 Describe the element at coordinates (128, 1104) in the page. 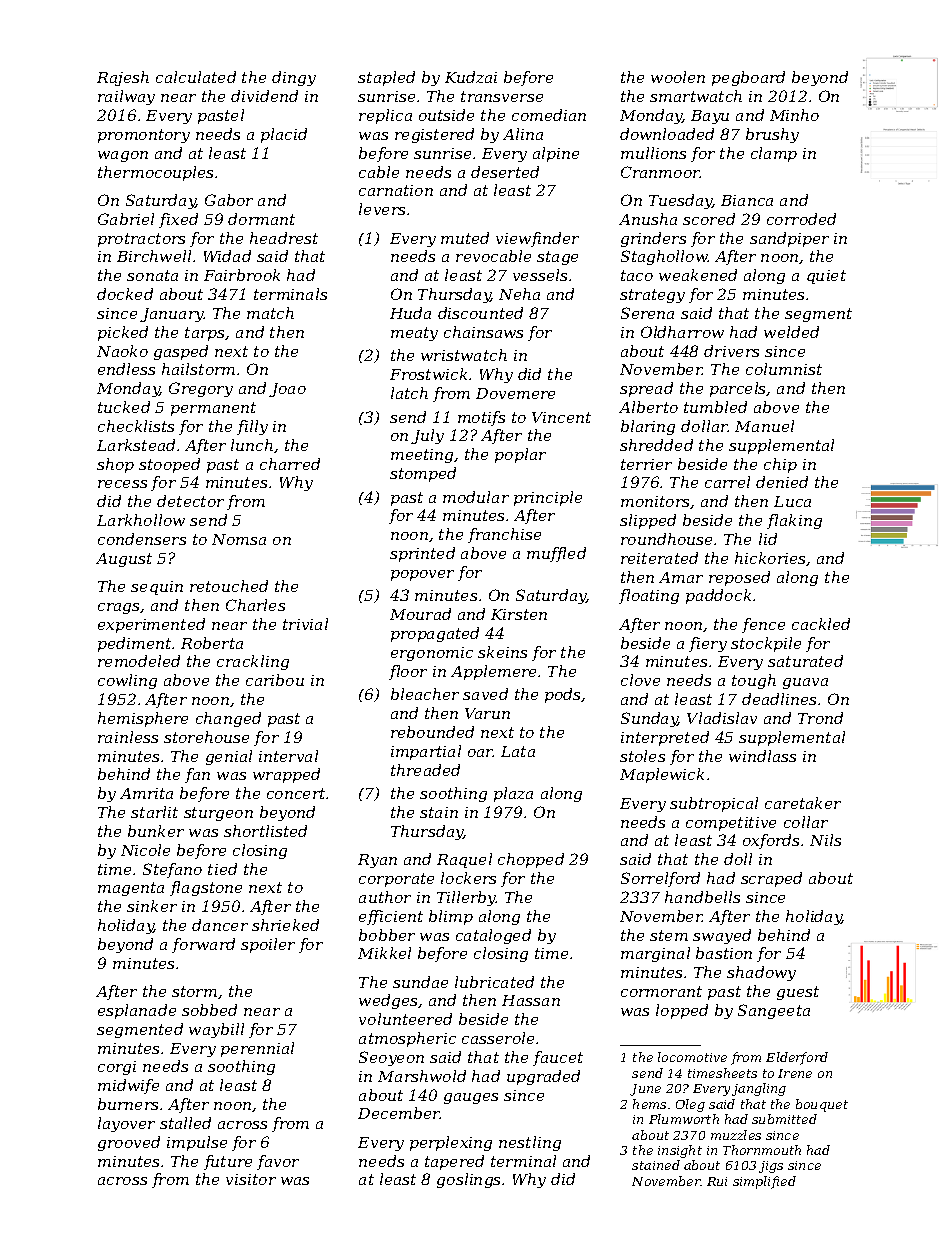

I see `burners` at that location.
